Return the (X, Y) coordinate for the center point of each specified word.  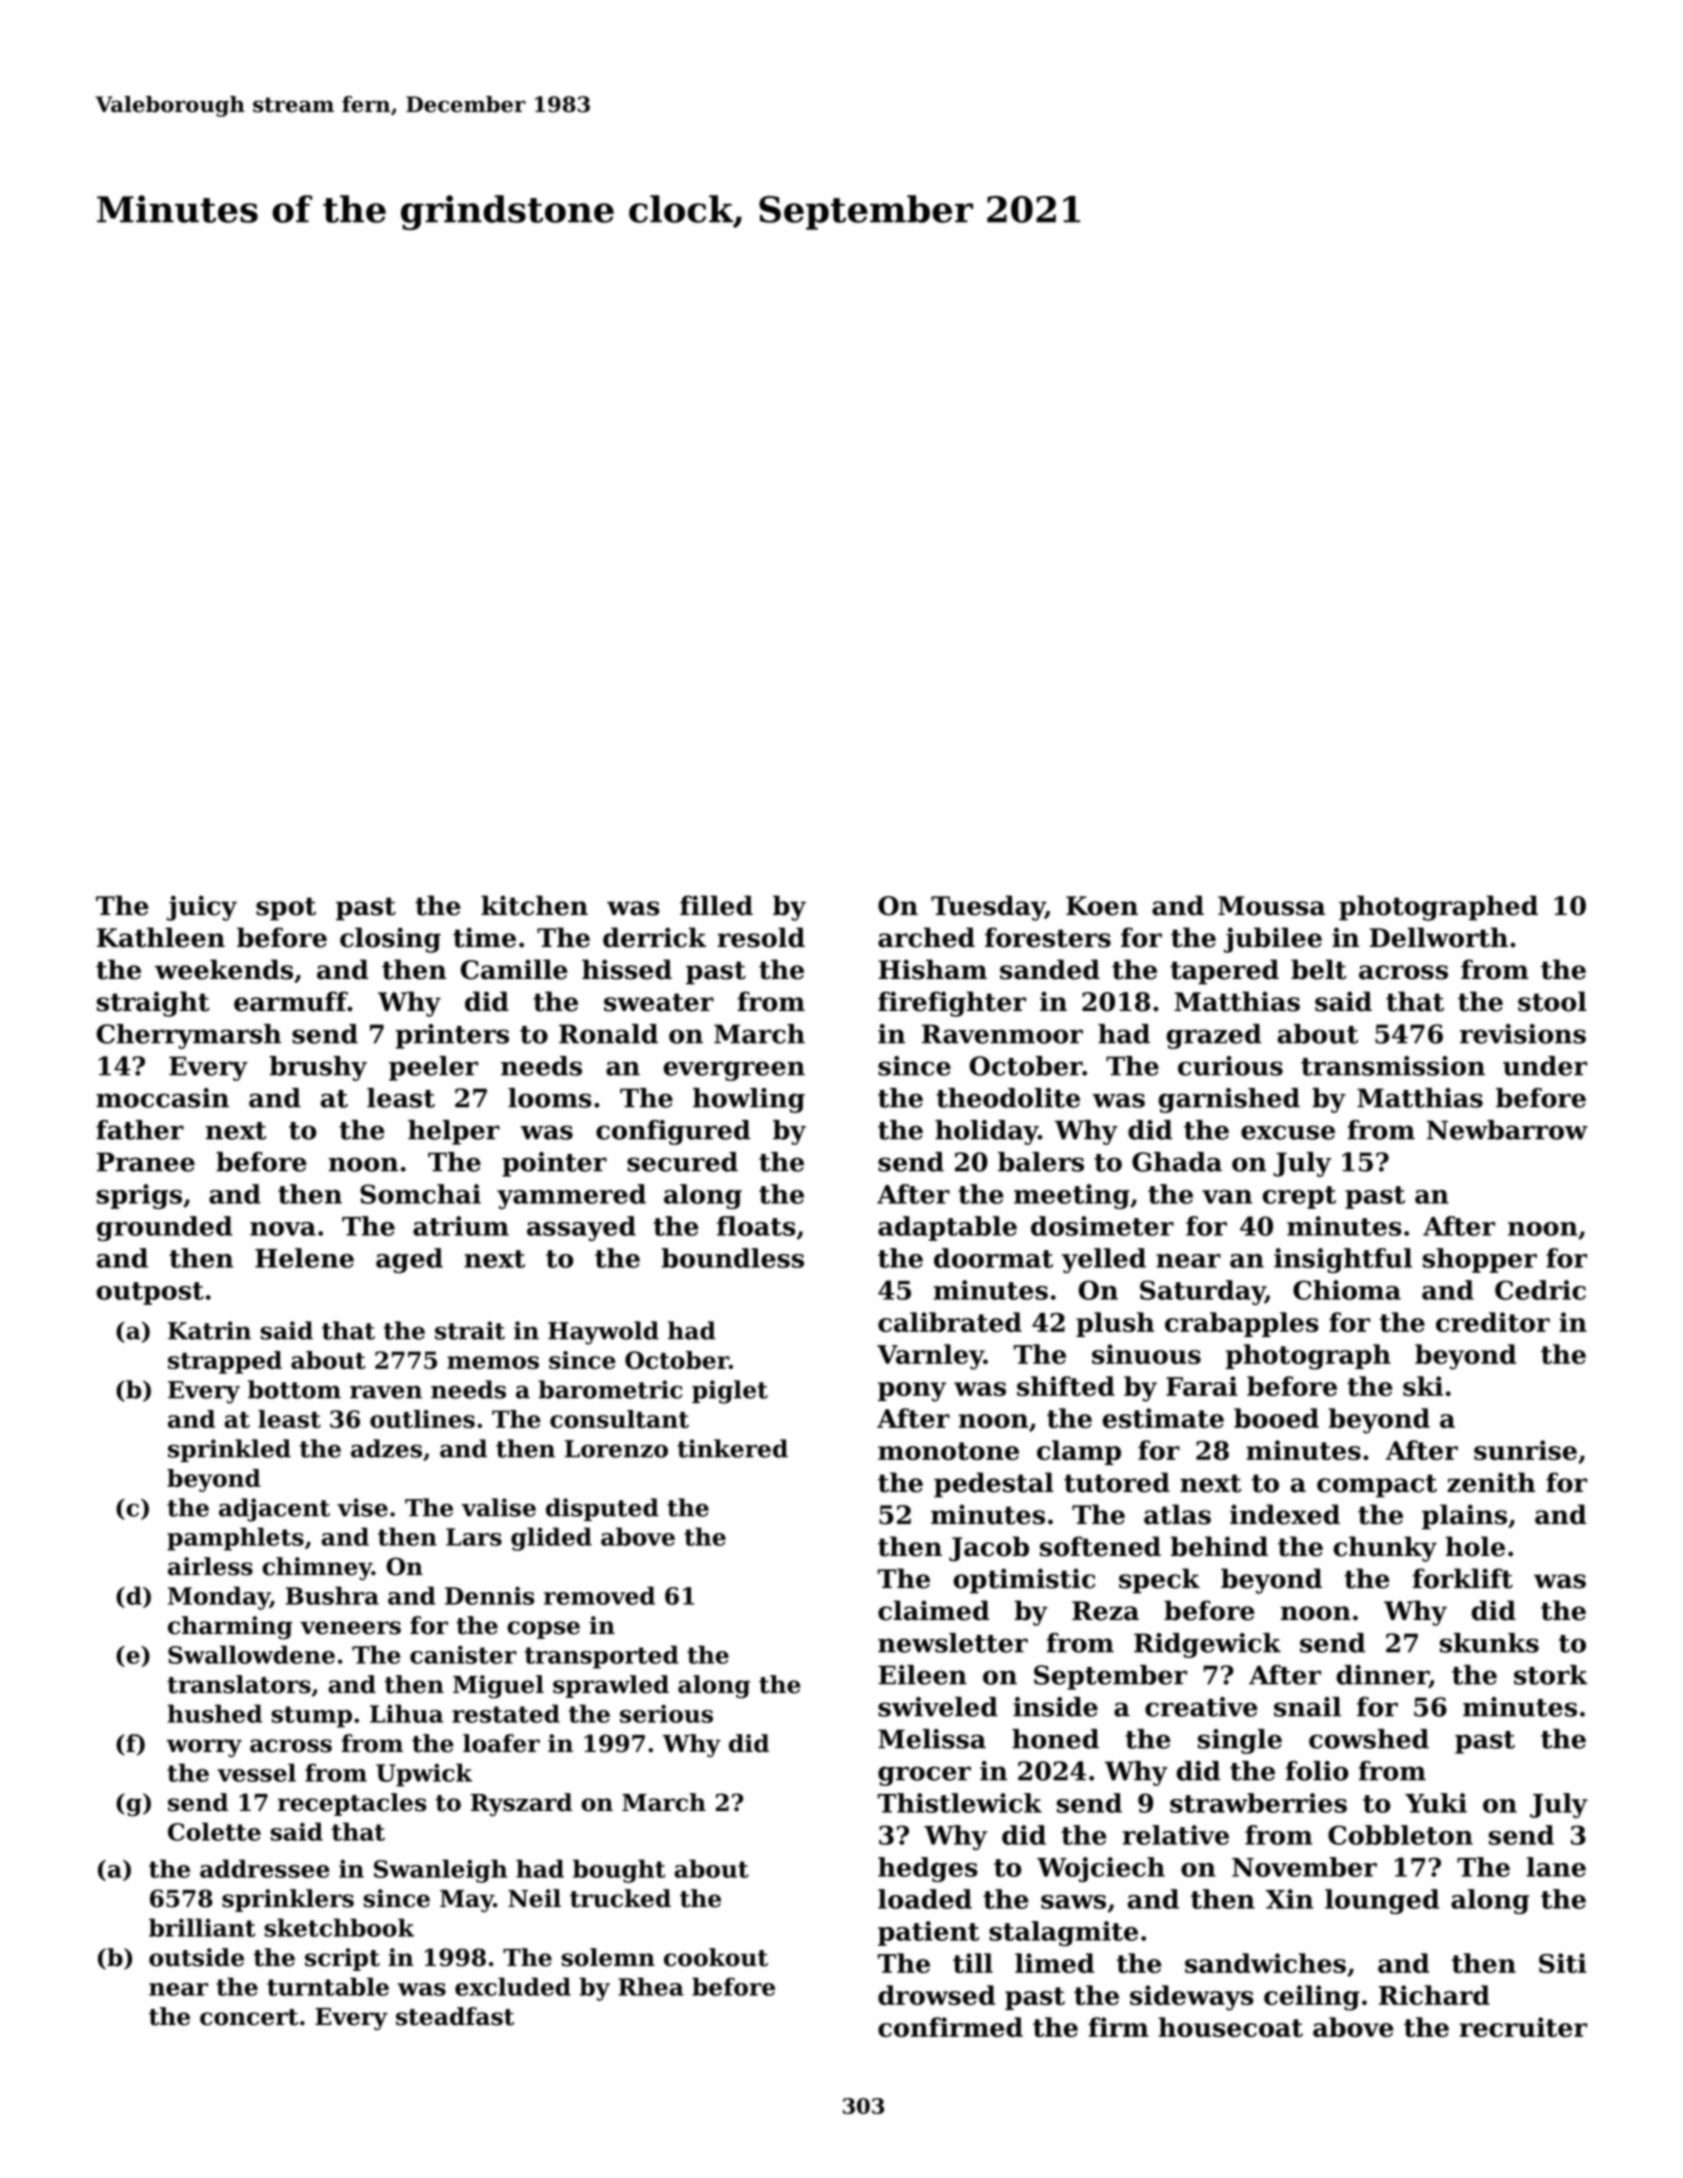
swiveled (938, 1707)
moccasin (162, 1098)
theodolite (1008, 1098)
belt (1319, 969)
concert (249, 2017)
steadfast (455, 2016)
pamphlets (235, 1539)
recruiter (1523, 2027)
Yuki (1436, 1803)
